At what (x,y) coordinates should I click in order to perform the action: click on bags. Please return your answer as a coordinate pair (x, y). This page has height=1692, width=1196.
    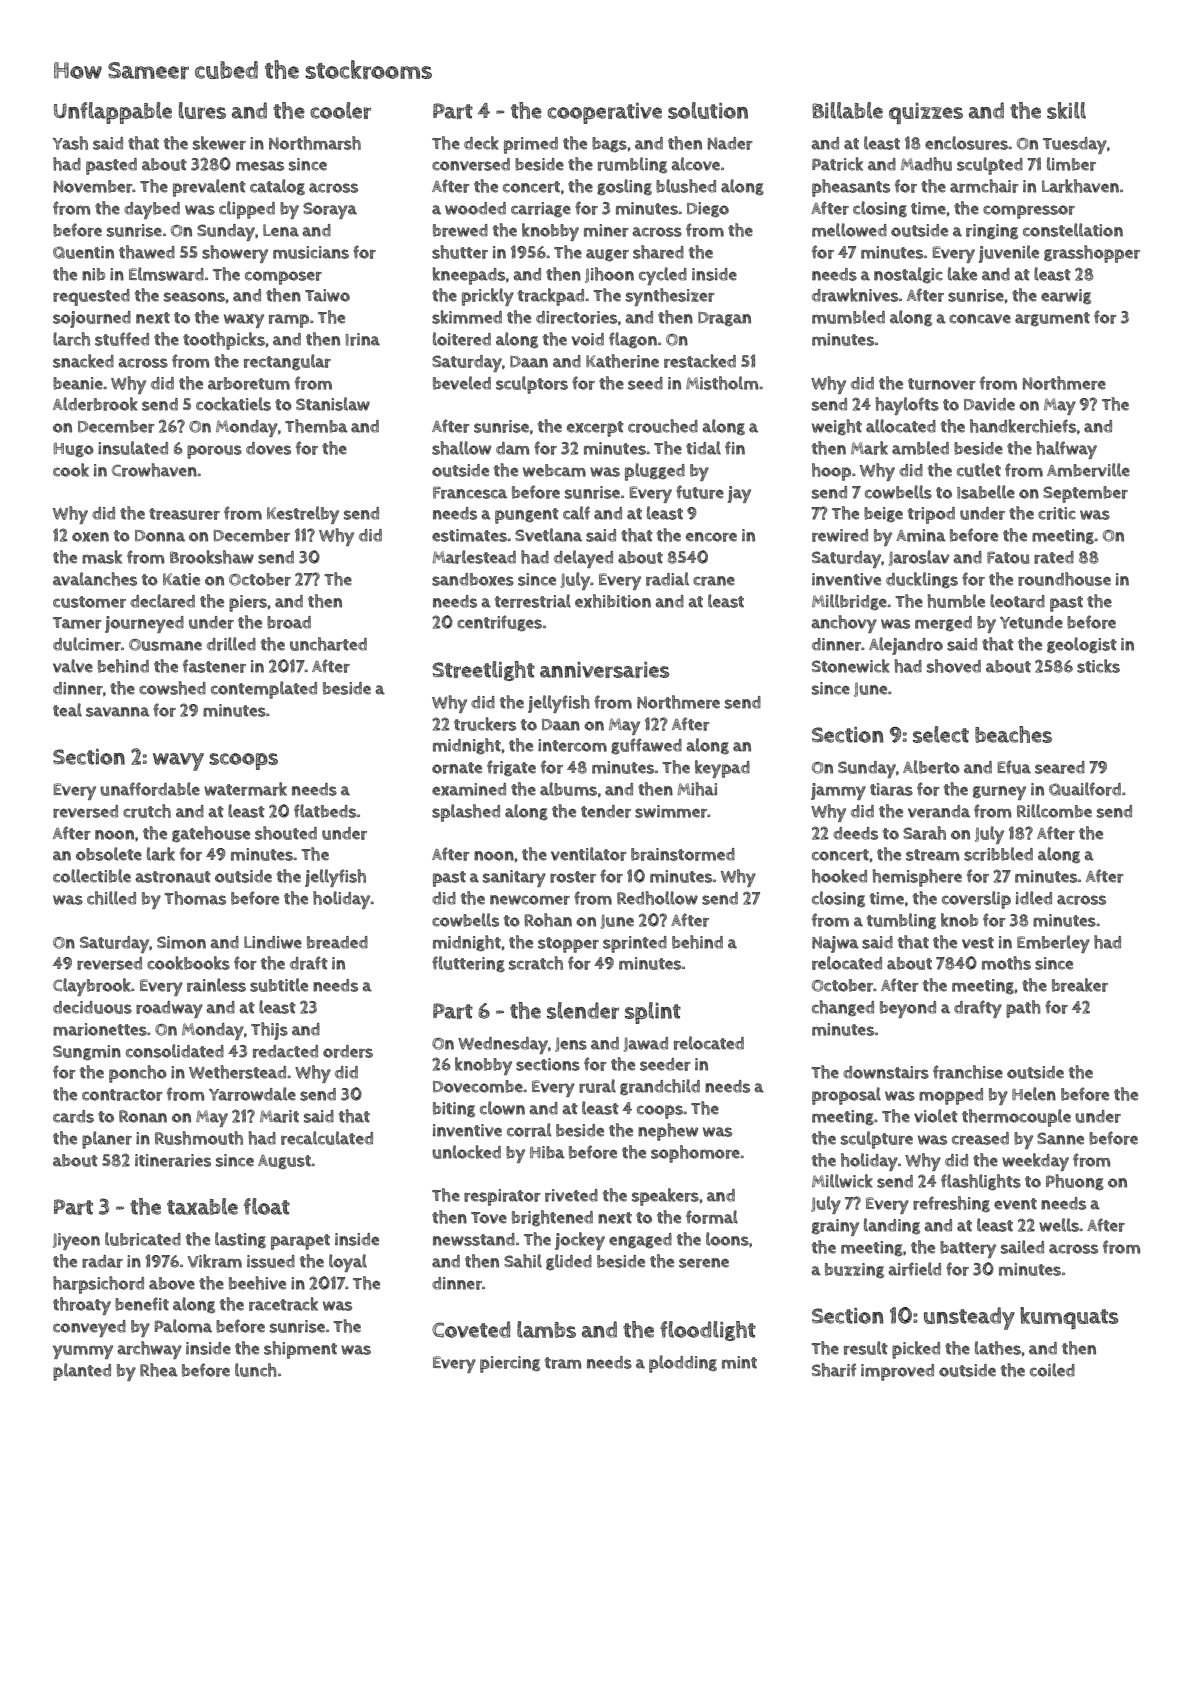
    Looking at the image, I should click on (609, 144).
